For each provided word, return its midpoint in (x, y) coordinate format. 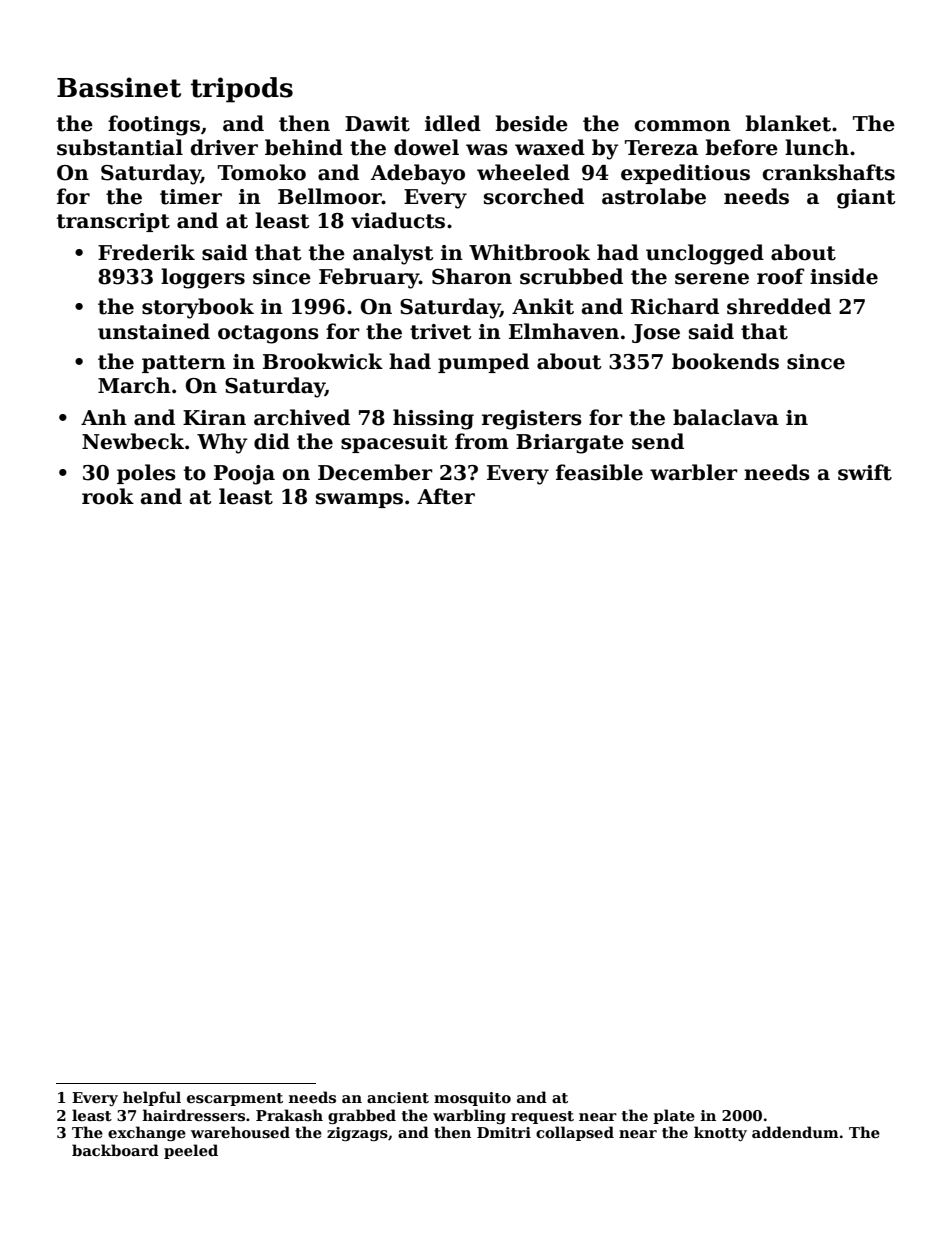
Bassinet (119, 87)
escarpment (235, 1099)
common (682, 126)
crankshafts (828, 172)
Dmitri (504, 1132)
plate (674, 1116)
